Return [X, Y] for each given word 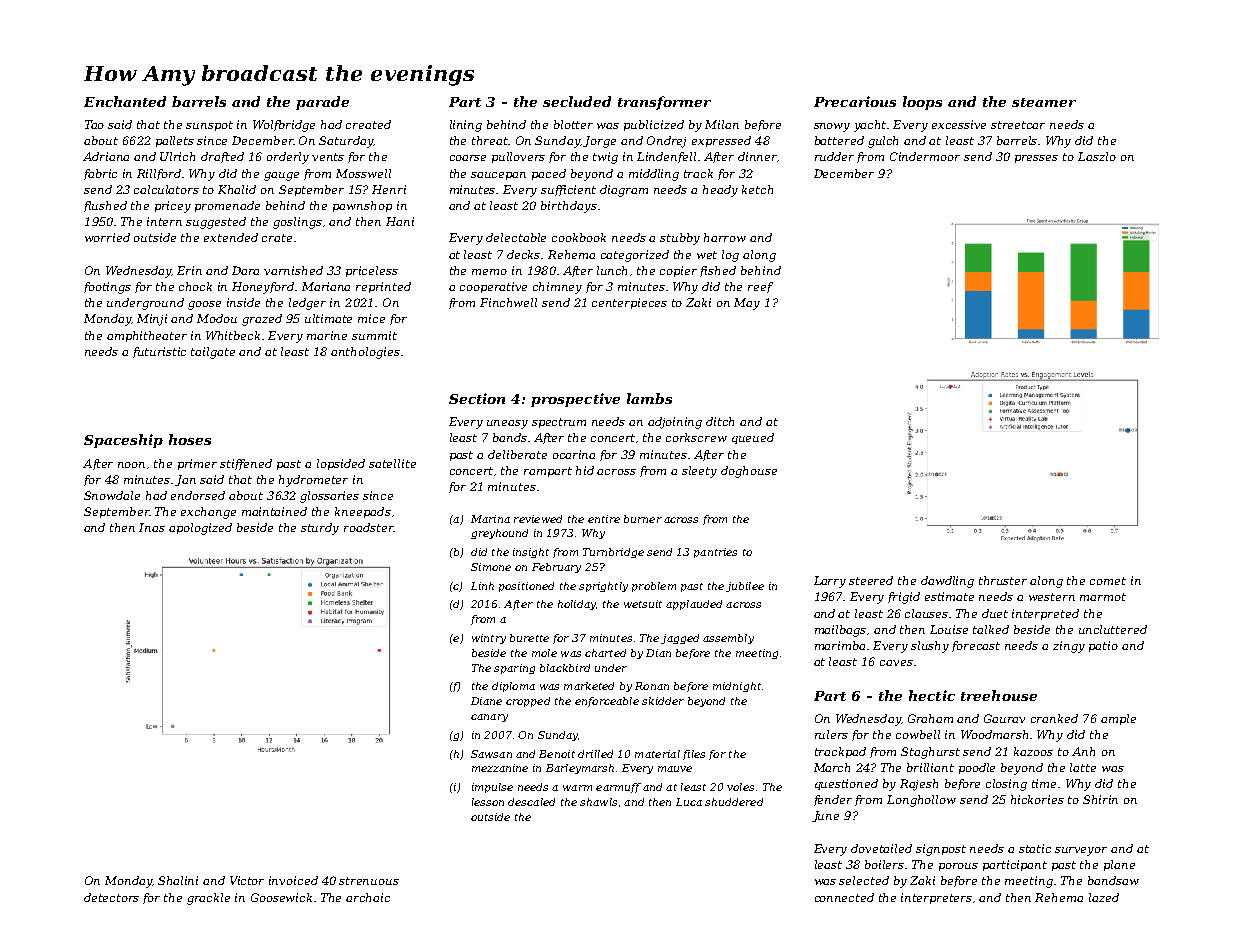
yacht [870, 126]
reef [760, 287]
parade [322, 103]
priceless [372, 271]
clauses [926, 613]
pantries [715, 553]
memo [489, 272]
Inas [152, 527]
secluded [577, 101]
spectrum [559, 423]
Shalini [178, 880]
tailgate [213, 353]
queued [753, 438]
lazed [1104, 897]
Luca [689, 802]
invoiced [293, 880]
